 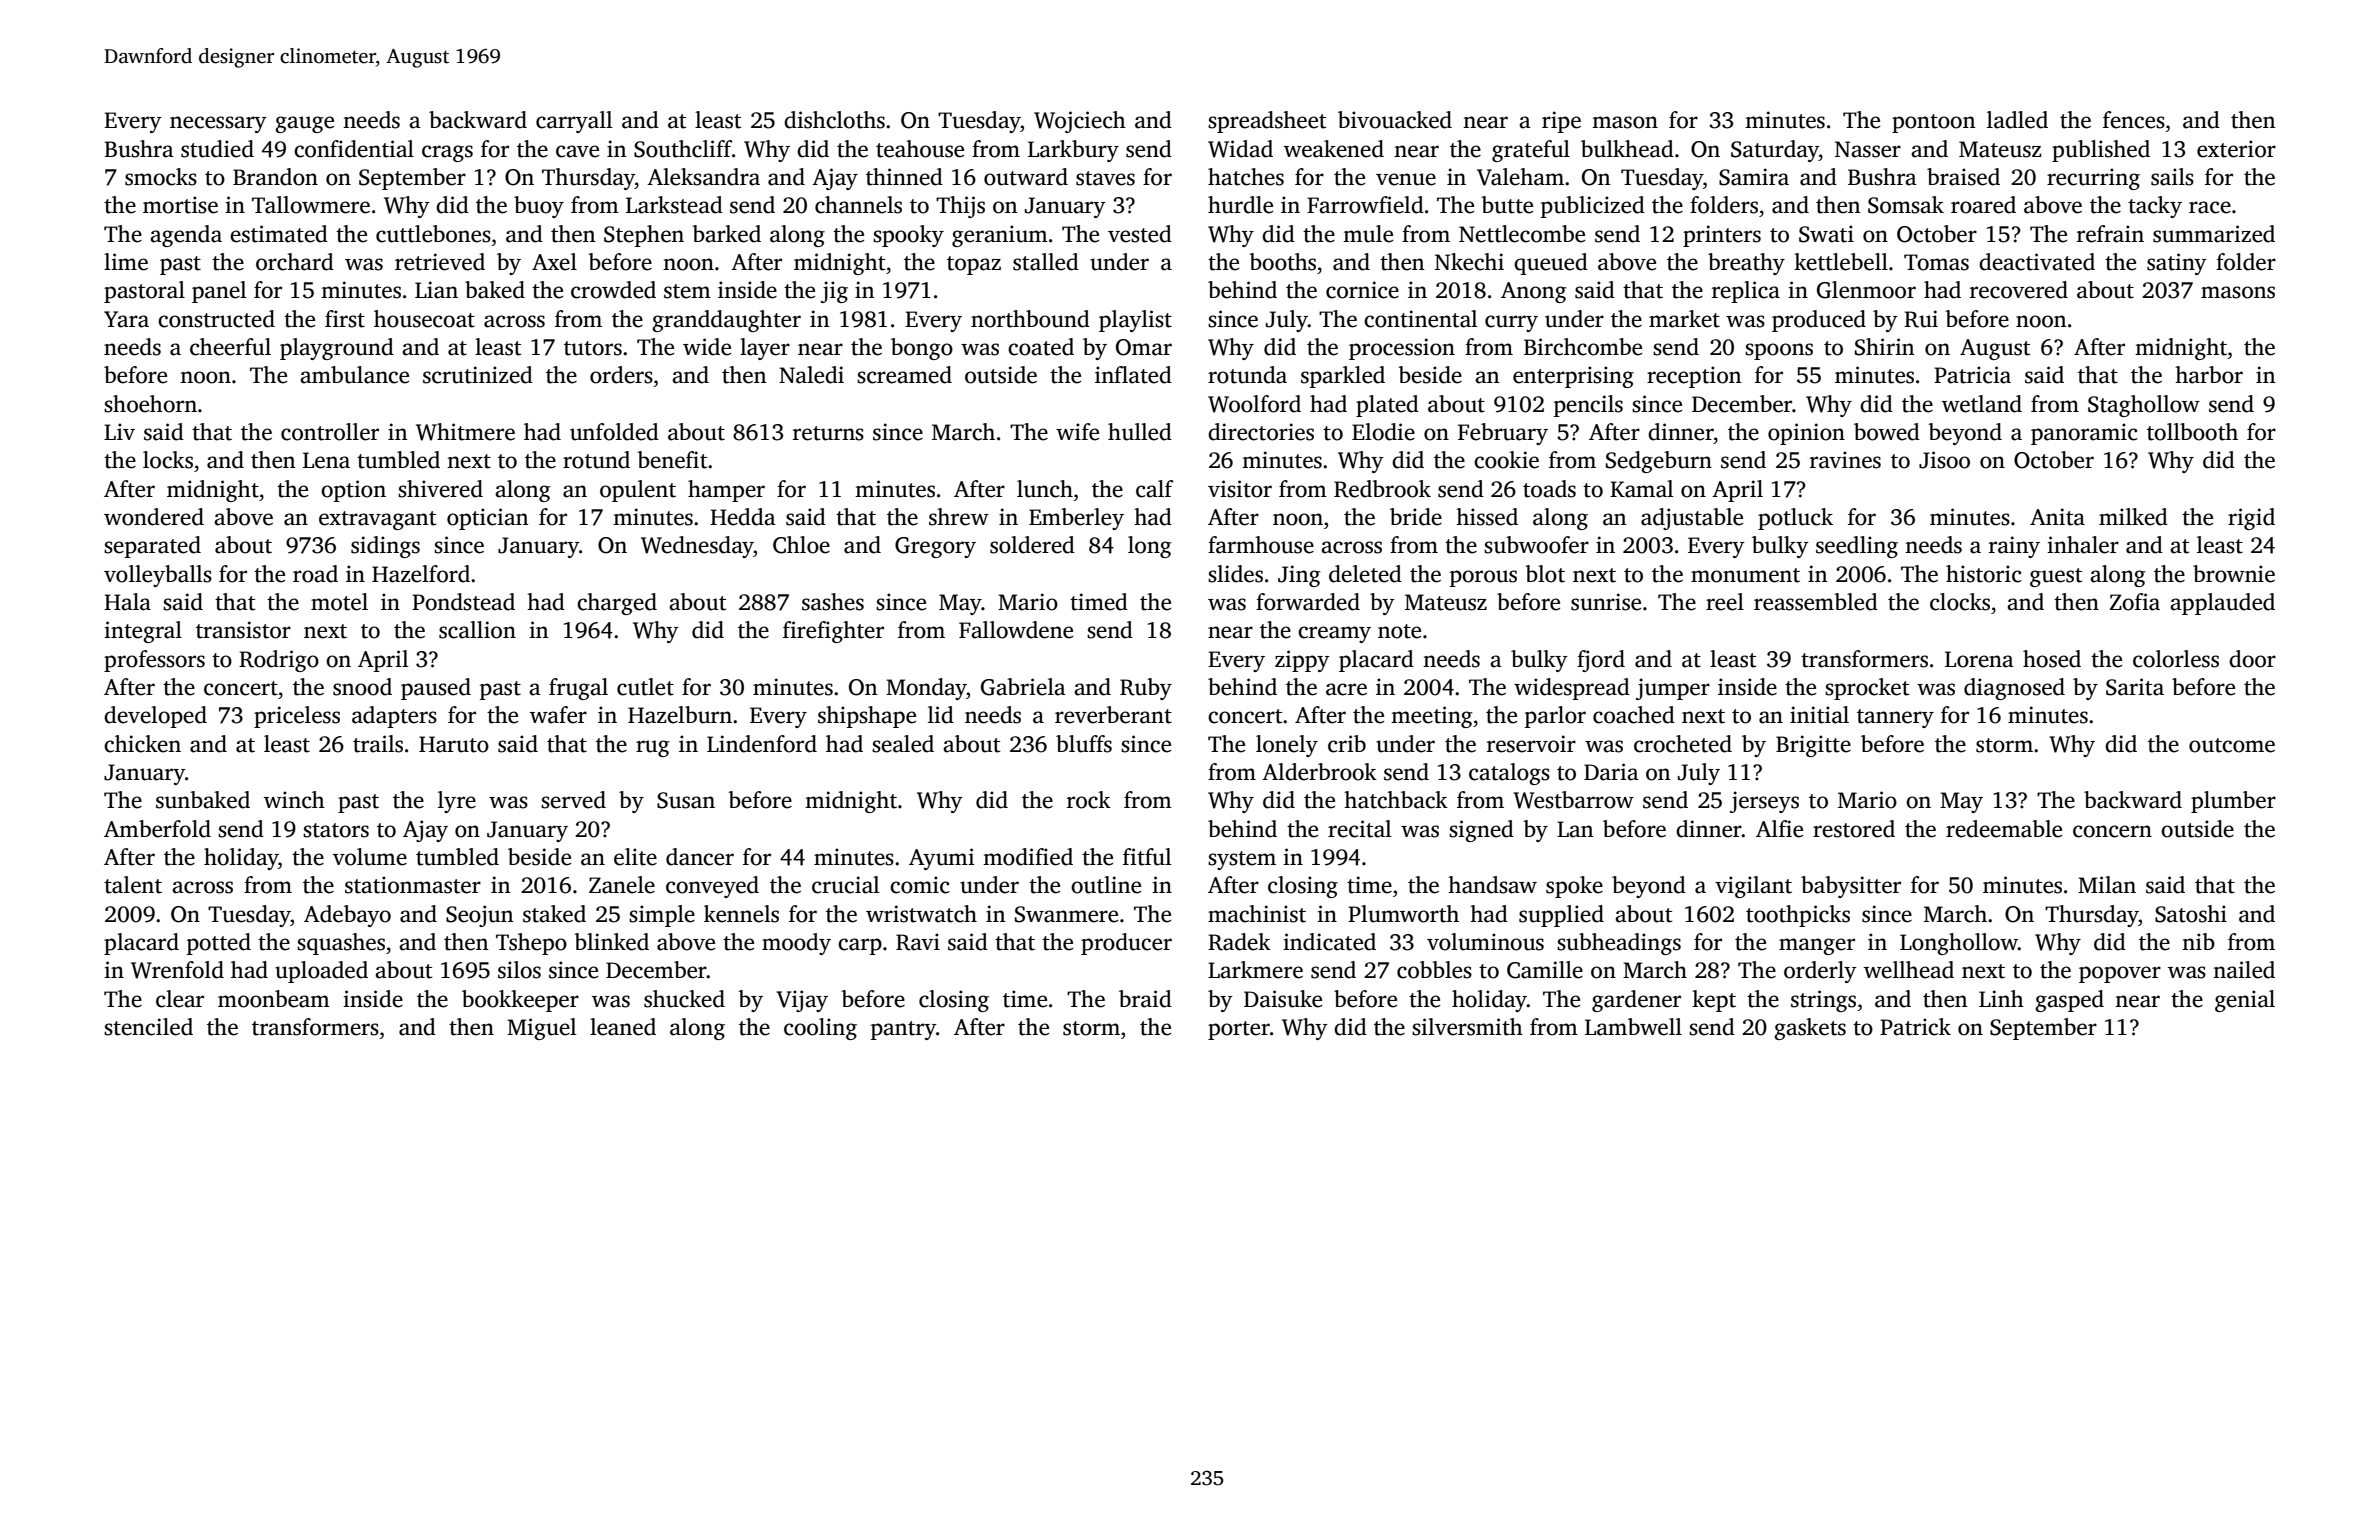 I want to click on returns, so click(x=828, y=433).
